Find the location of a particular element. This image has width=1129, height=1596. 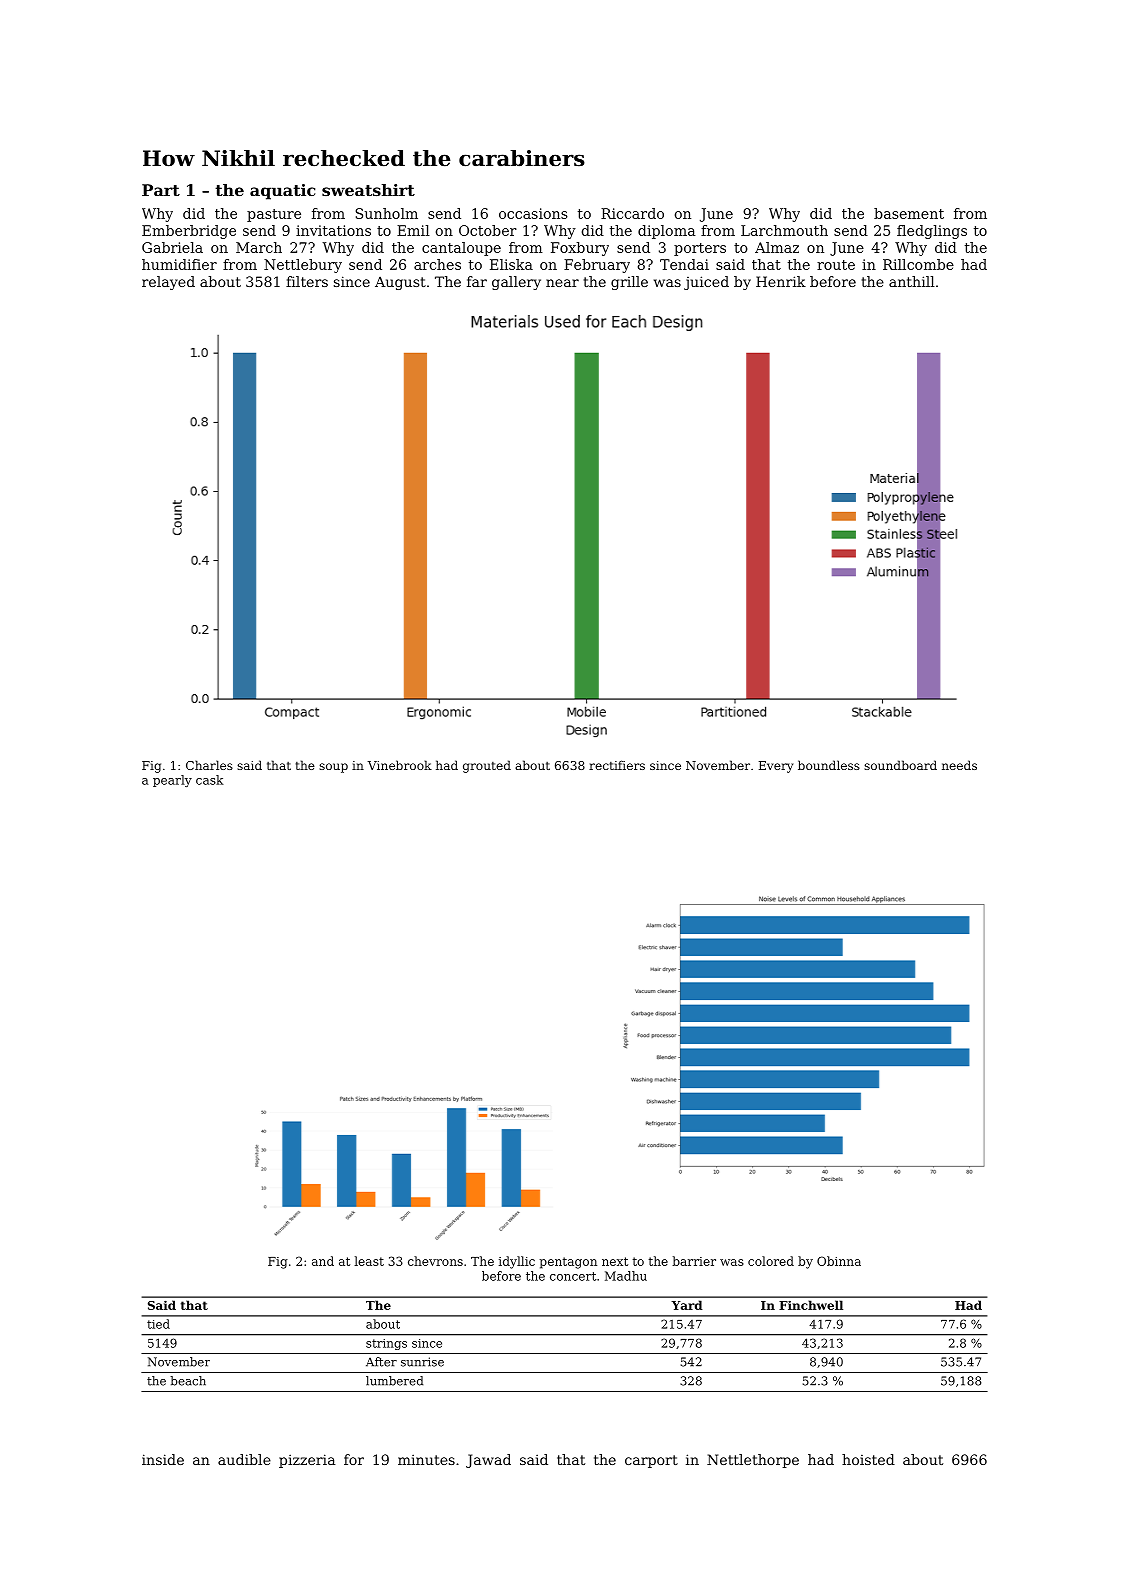

invitations is located at coordinates (333, 230).
